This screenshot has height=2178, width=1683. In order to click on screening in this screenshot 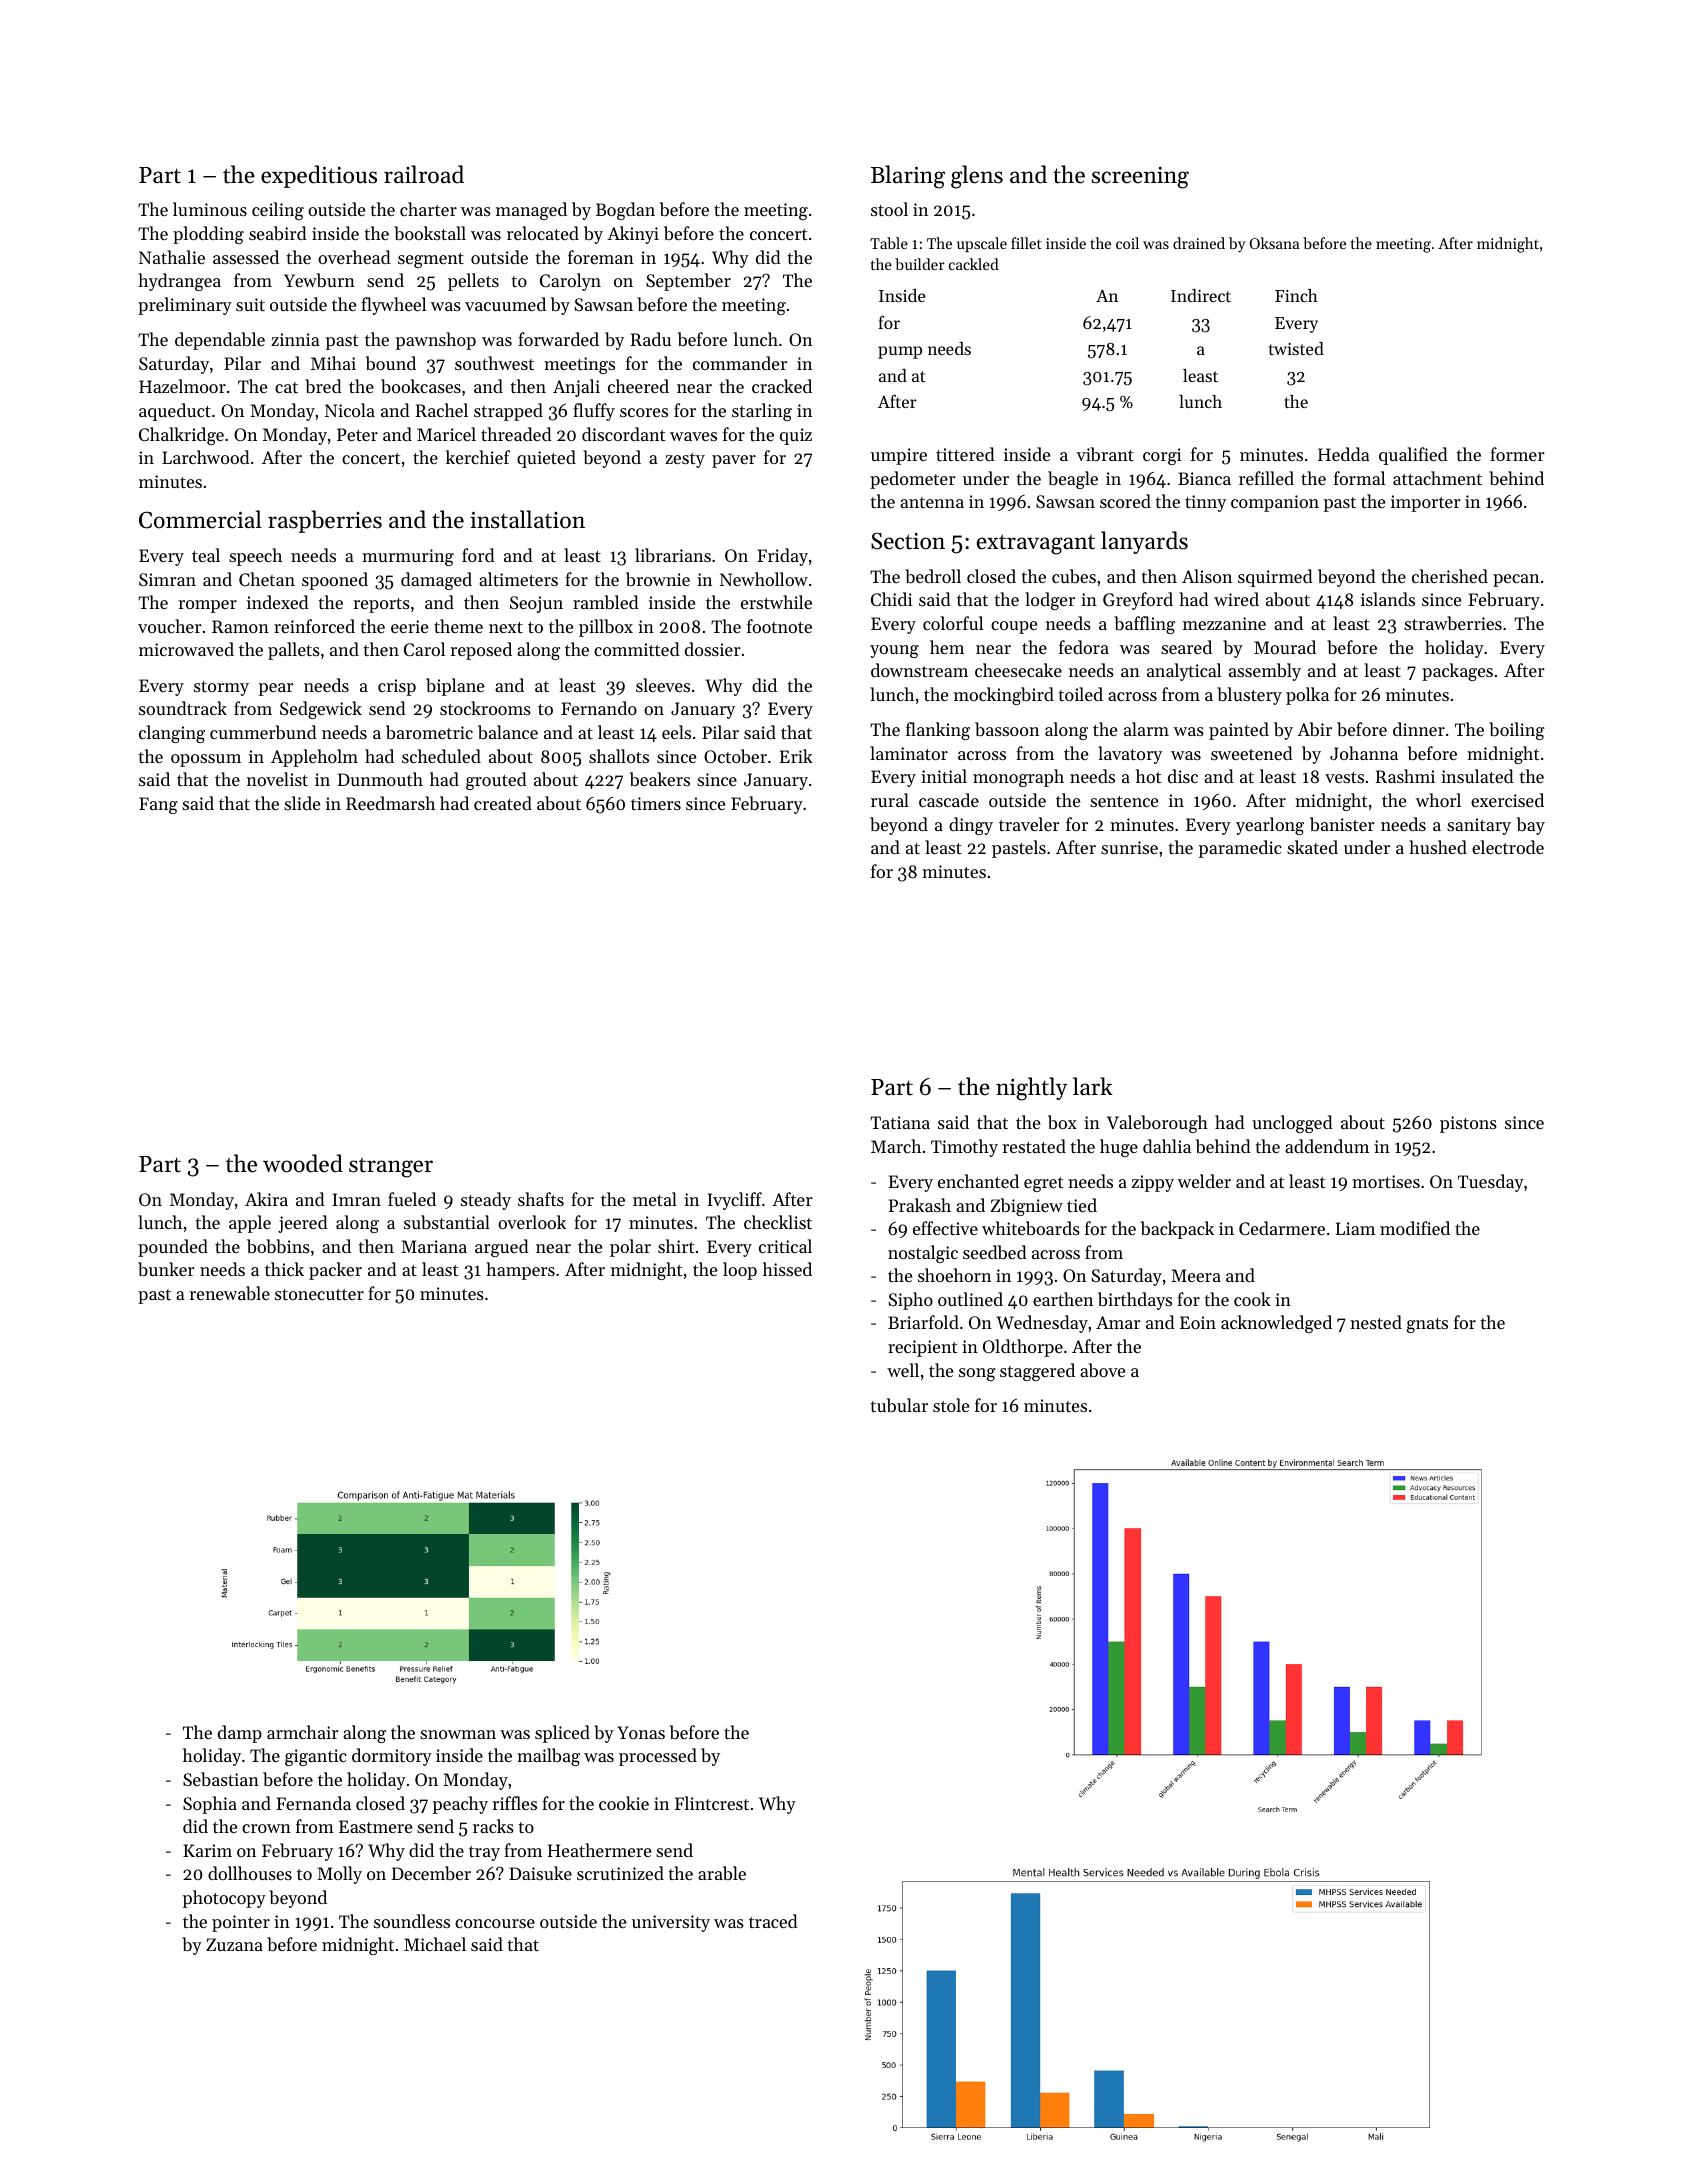, I will do `click(1140, 178)`.
